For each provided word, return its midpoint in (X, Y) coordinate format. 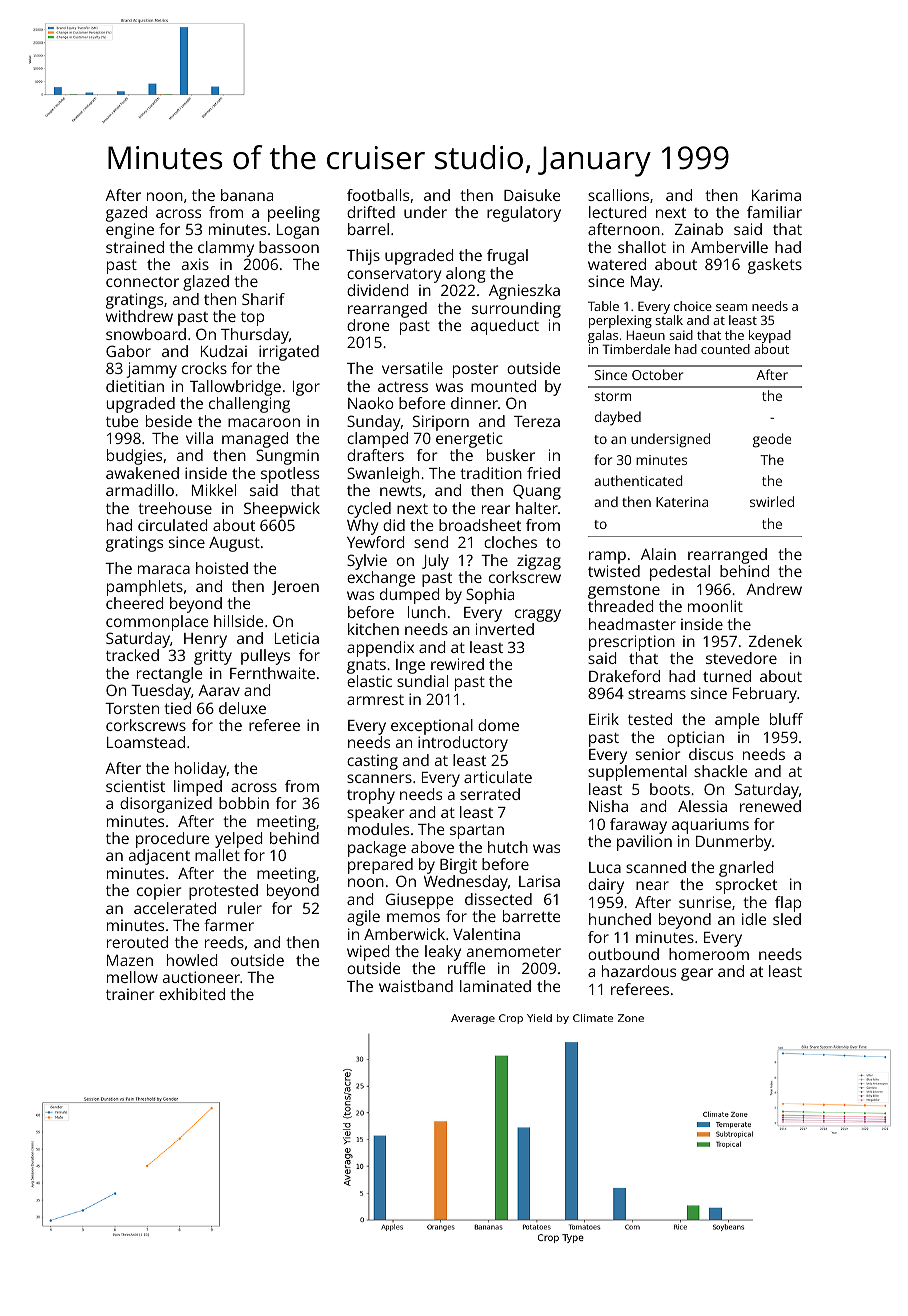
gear (697, 974)
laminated (495, 986)
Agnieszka (524, 292)
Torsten (132, 708)
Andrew (774, 589)
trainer (130, 994)
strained (135, 247)
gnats (366, 667)
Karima (776, 195)
